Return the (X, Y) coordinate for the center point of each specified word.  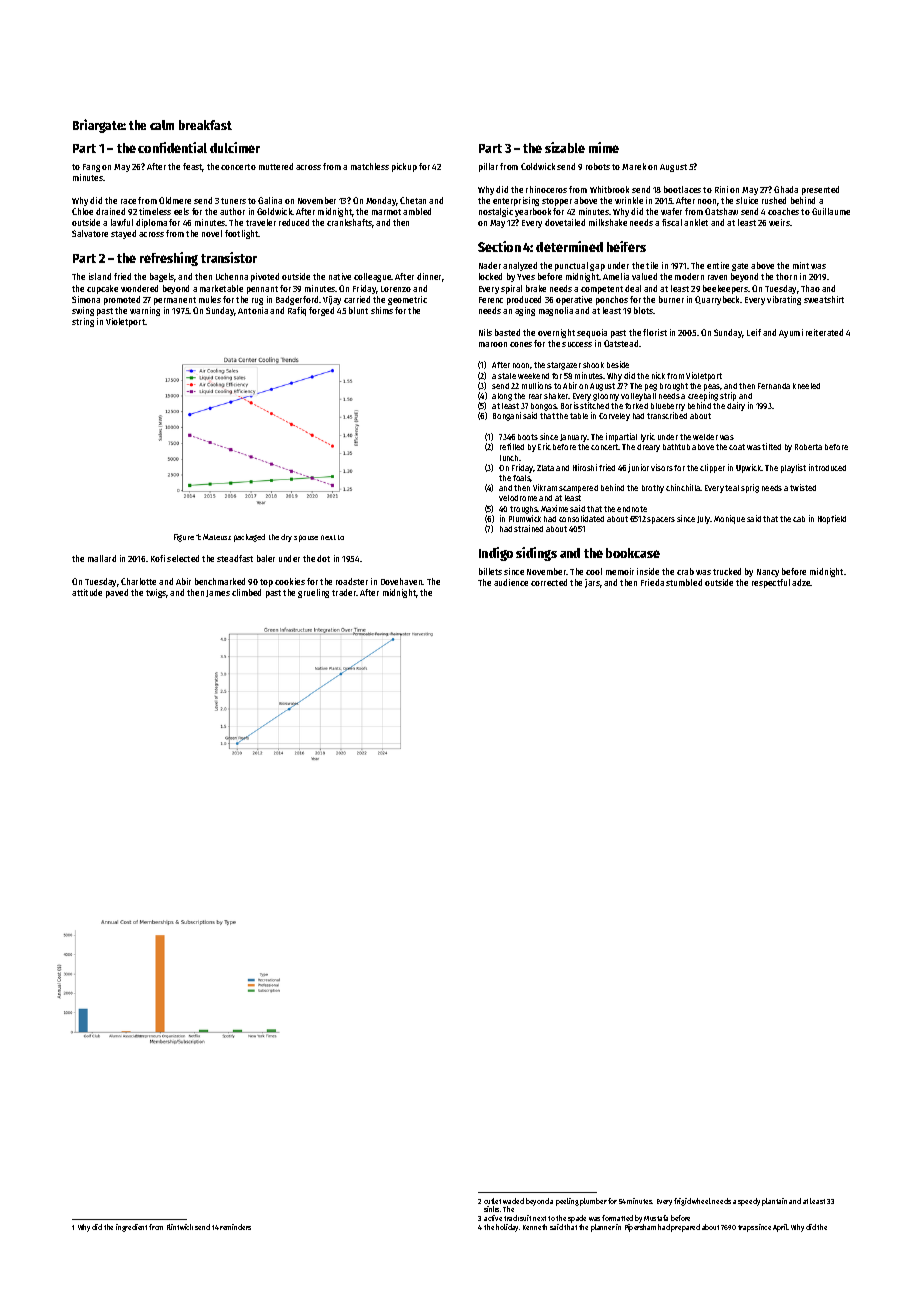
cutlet (492, 1201)
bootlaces (682, 189)
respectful (771, 583)
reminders (235, 1227)
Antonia (253, 310)
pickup (404, 167)
